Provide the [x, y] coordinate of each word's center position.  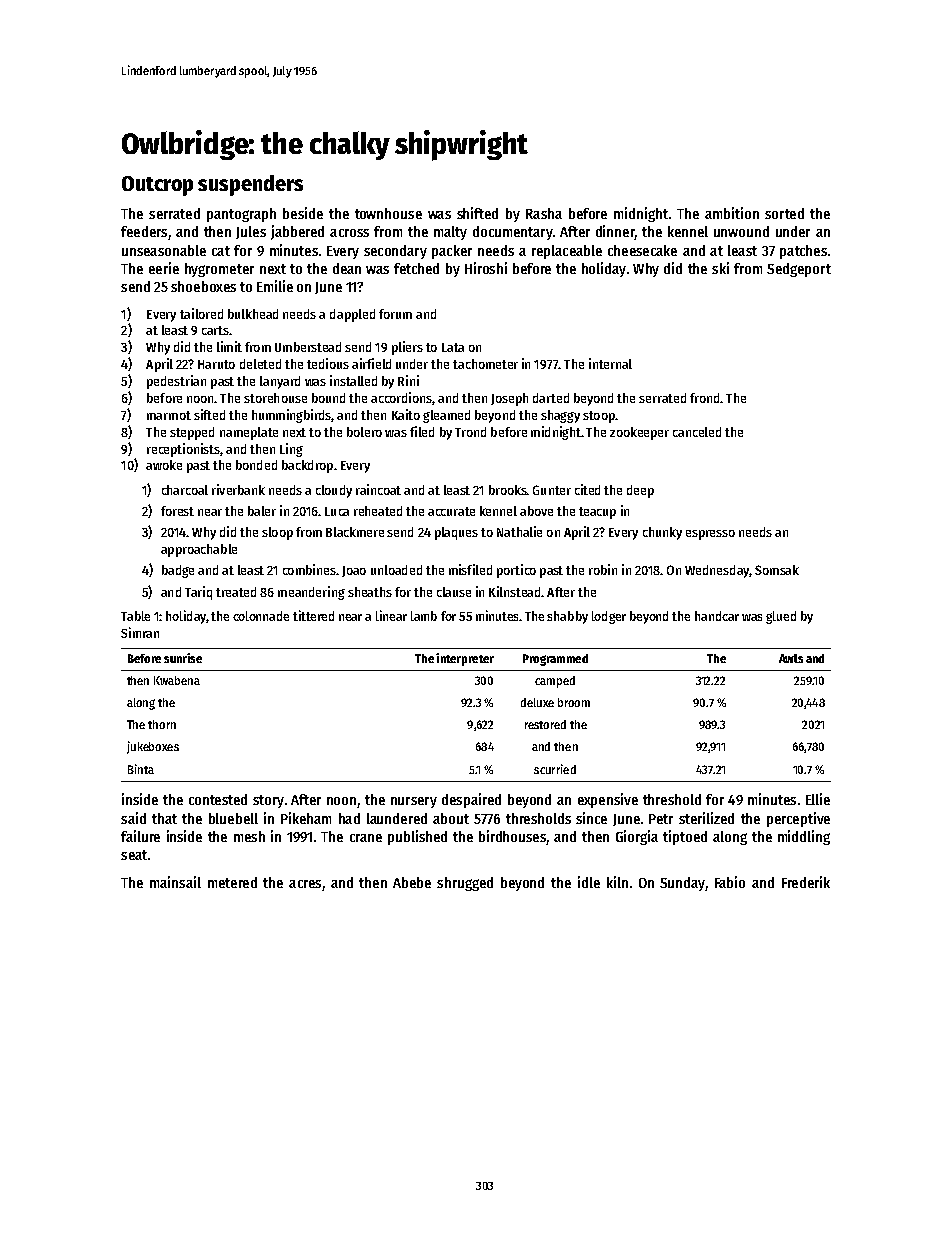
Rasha [544, 213]
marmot [169, 415]
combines [309, 569]
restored [545, 724]
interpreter [465, 659]
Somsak [777, 570]
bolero [364, 432]
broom [574, 702]
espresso [710, 535]
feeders [144, 231]
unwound [741, 231]
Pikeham [306, 818]
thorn [162, 724]
